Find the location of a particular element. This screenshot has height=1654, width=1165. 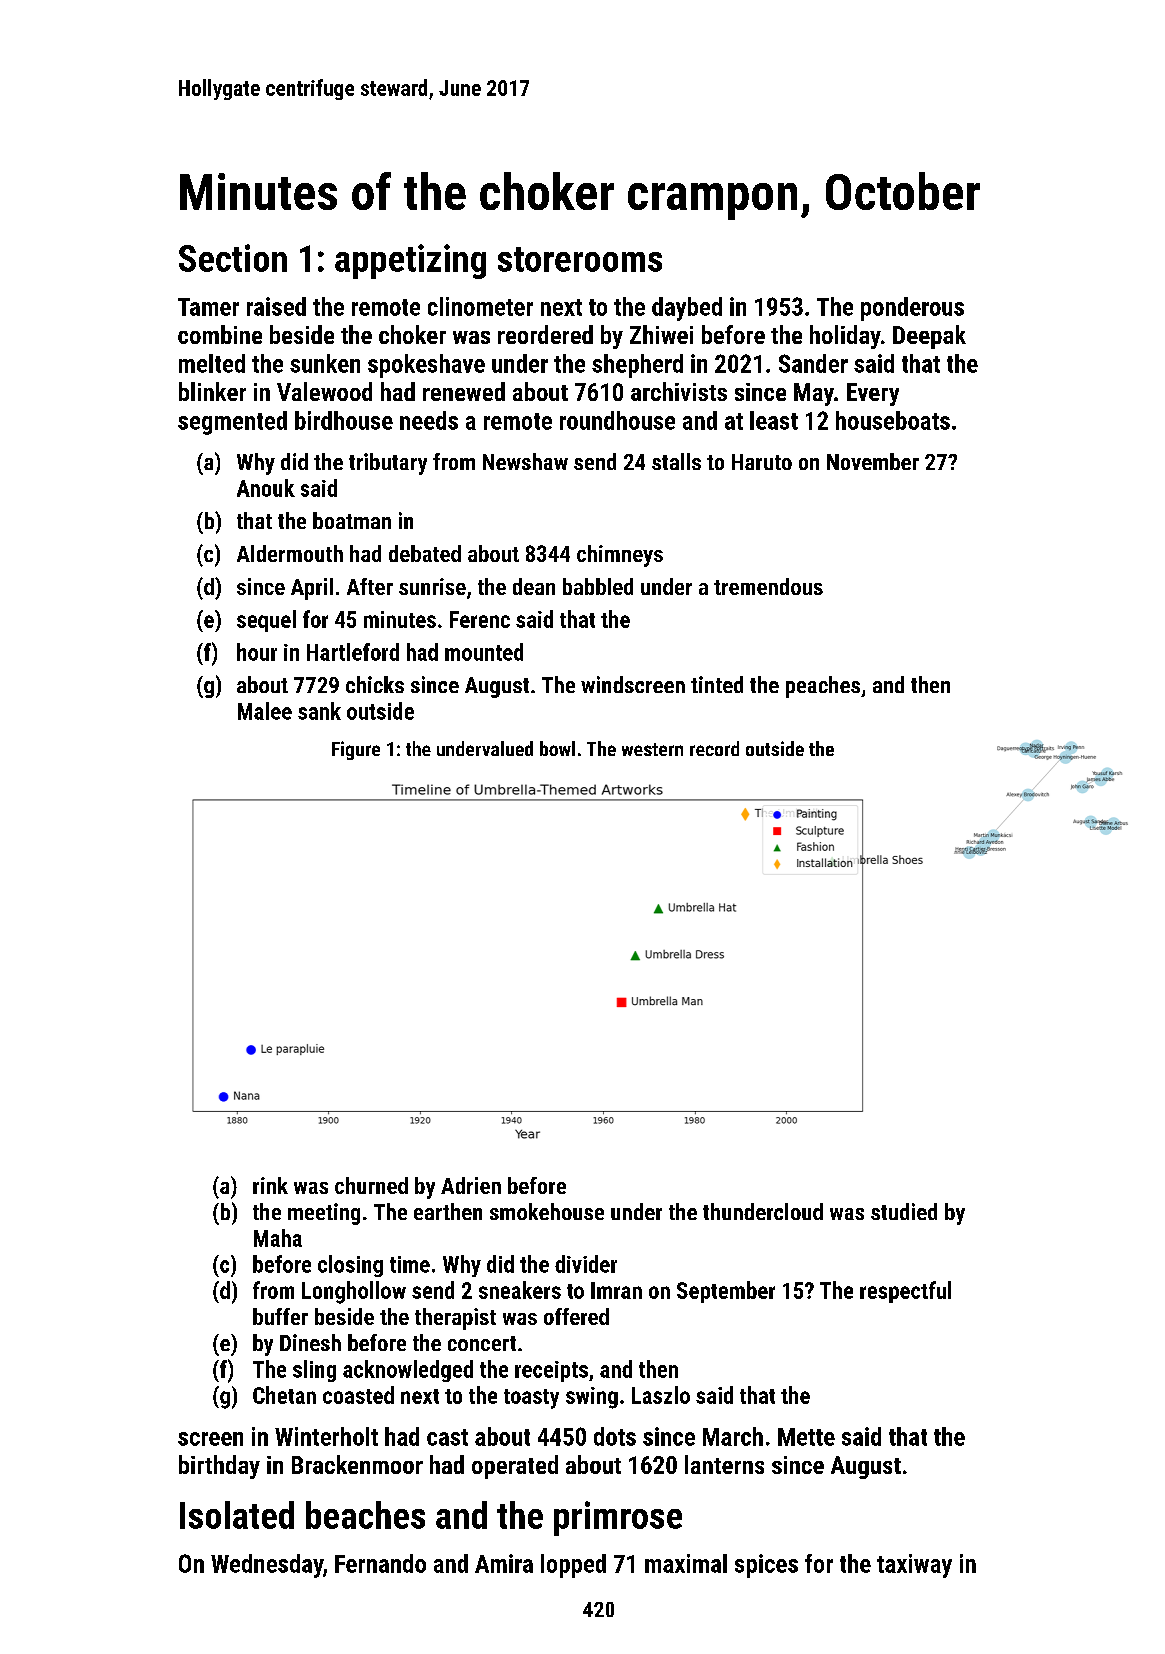

studied is located at coordinates (904, 1211).
